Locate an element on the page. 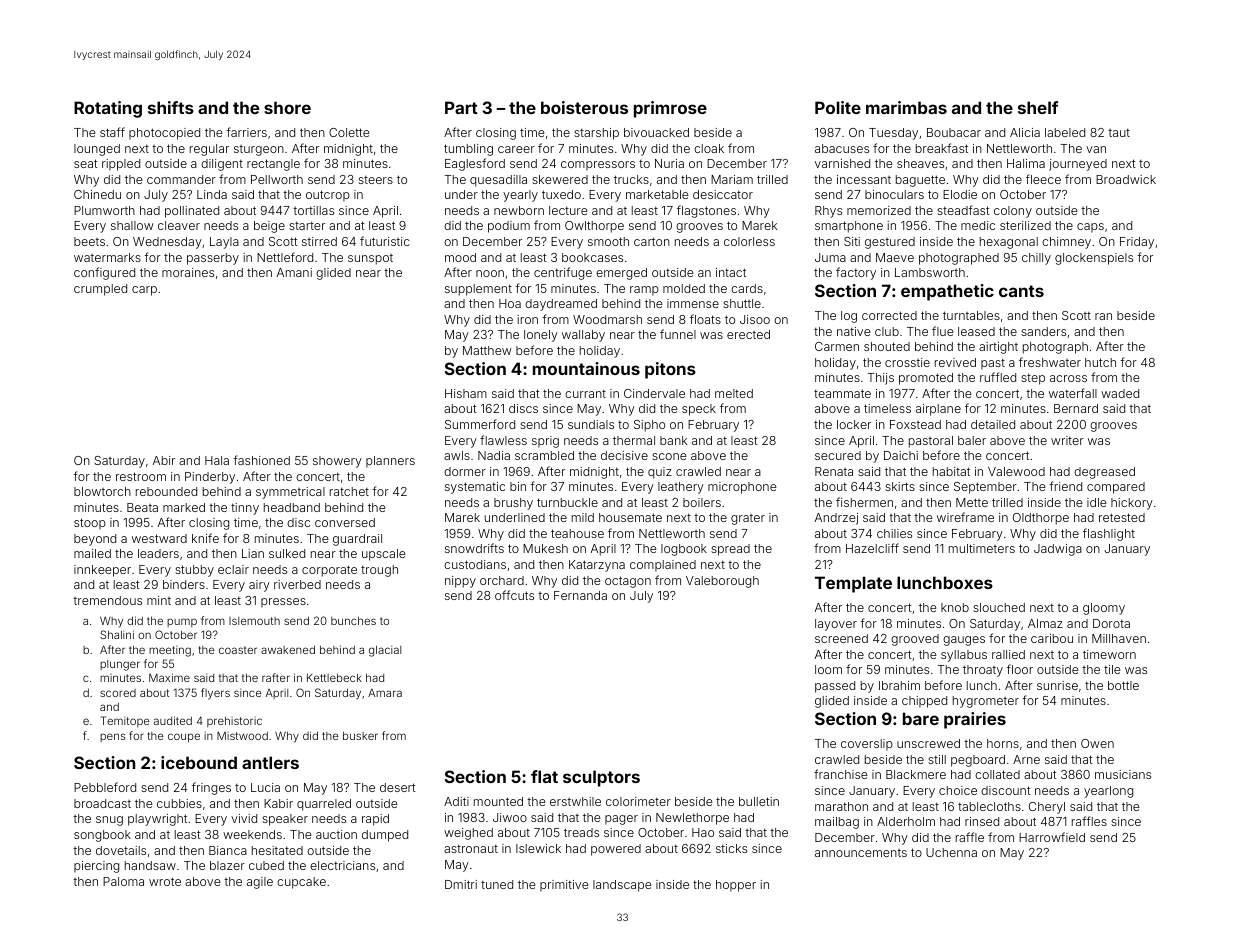 This image has height=952, width=1233. seat is located at coordinates (86, 163).
